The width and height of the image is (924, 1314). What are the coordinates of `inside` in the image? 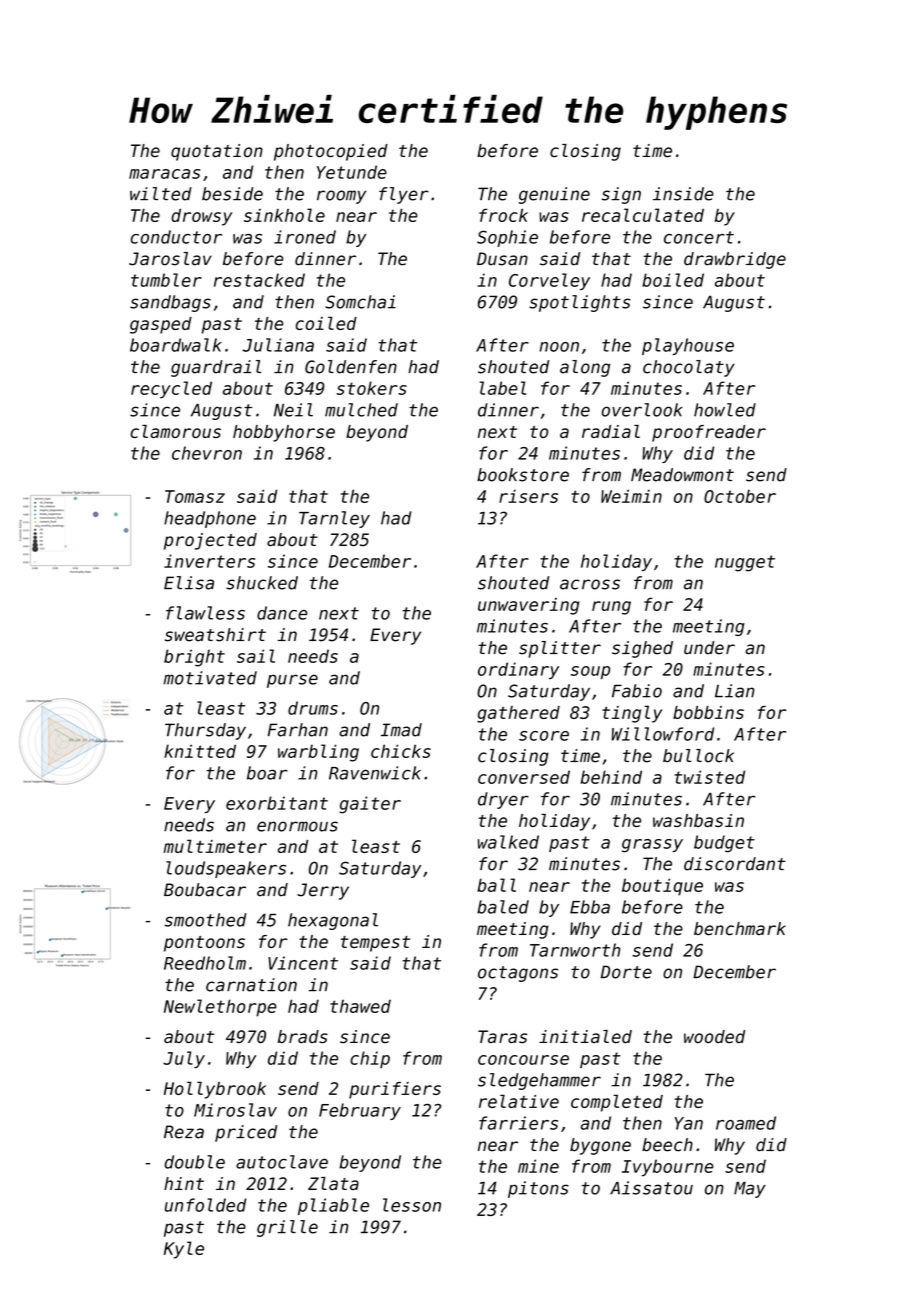 It's located at (683, 194).
